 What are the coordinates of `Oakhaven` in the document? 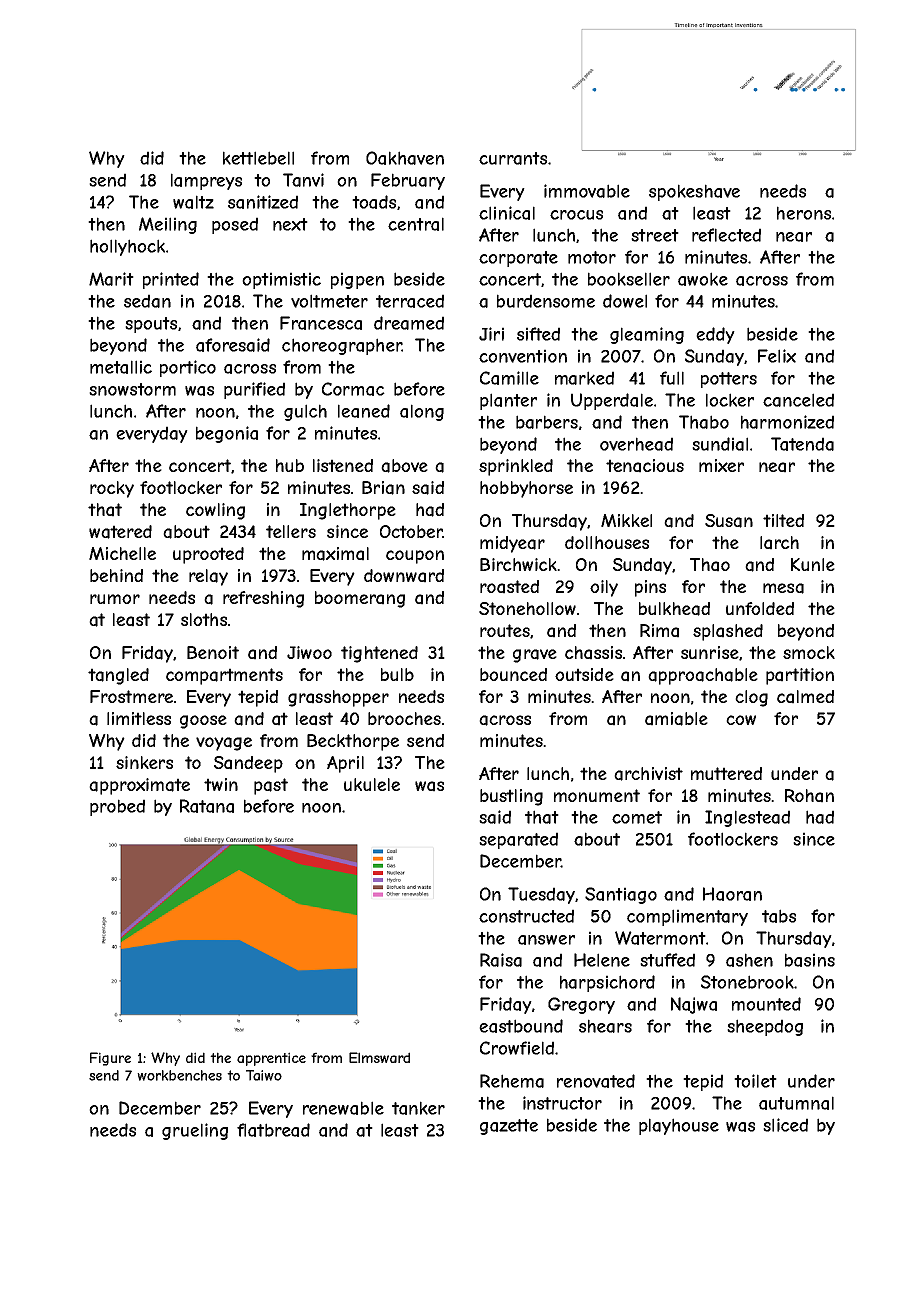 It's located at (405, 158).
